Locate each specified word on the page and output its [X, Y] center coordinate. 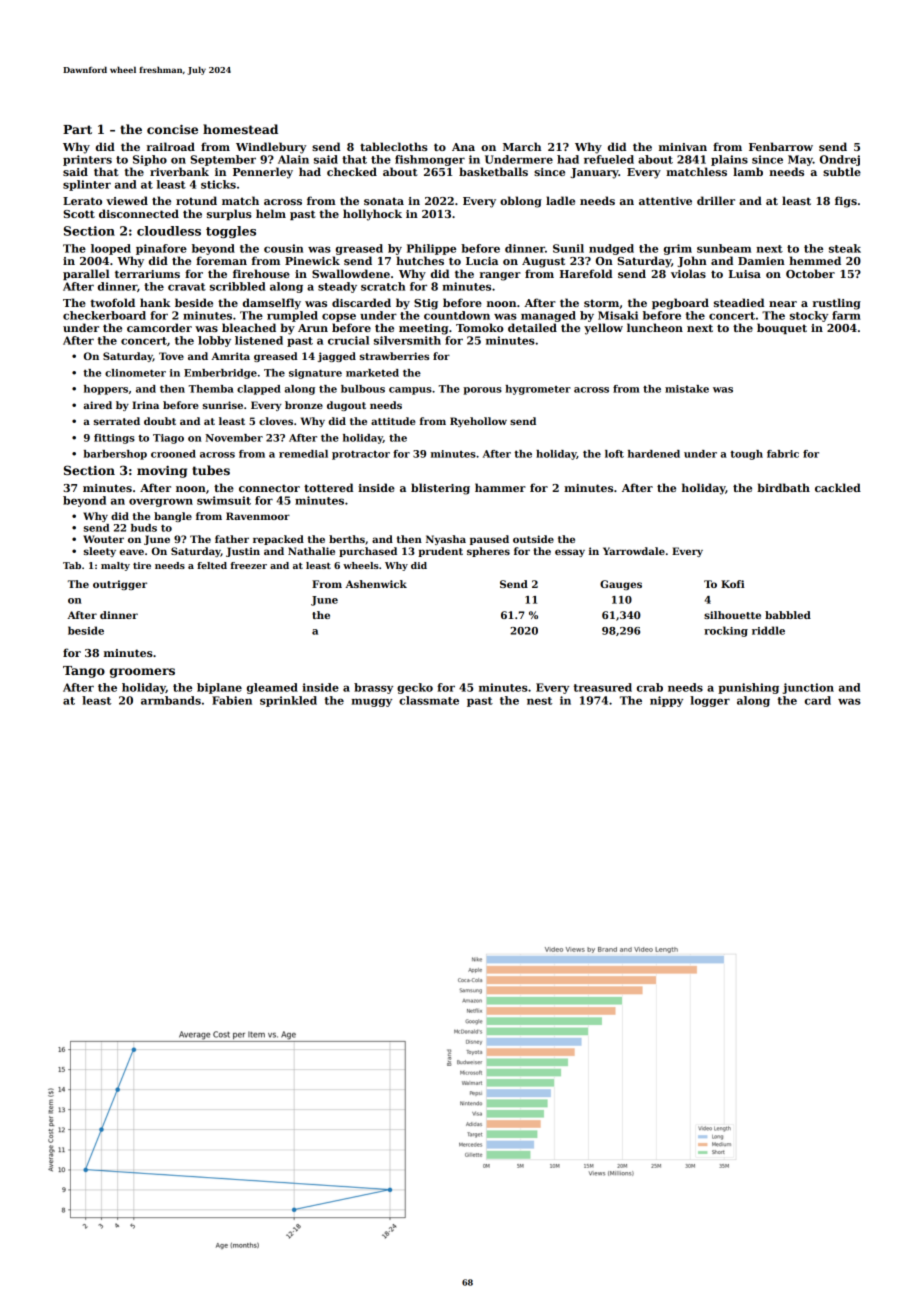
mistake [687, 389]
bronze [304, 405]
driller [716, 200]
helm [271, 213]
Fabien [232, 700]
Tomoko [480, 327]
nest [539, 701]
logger [710, 701]
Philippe [431, 249]
